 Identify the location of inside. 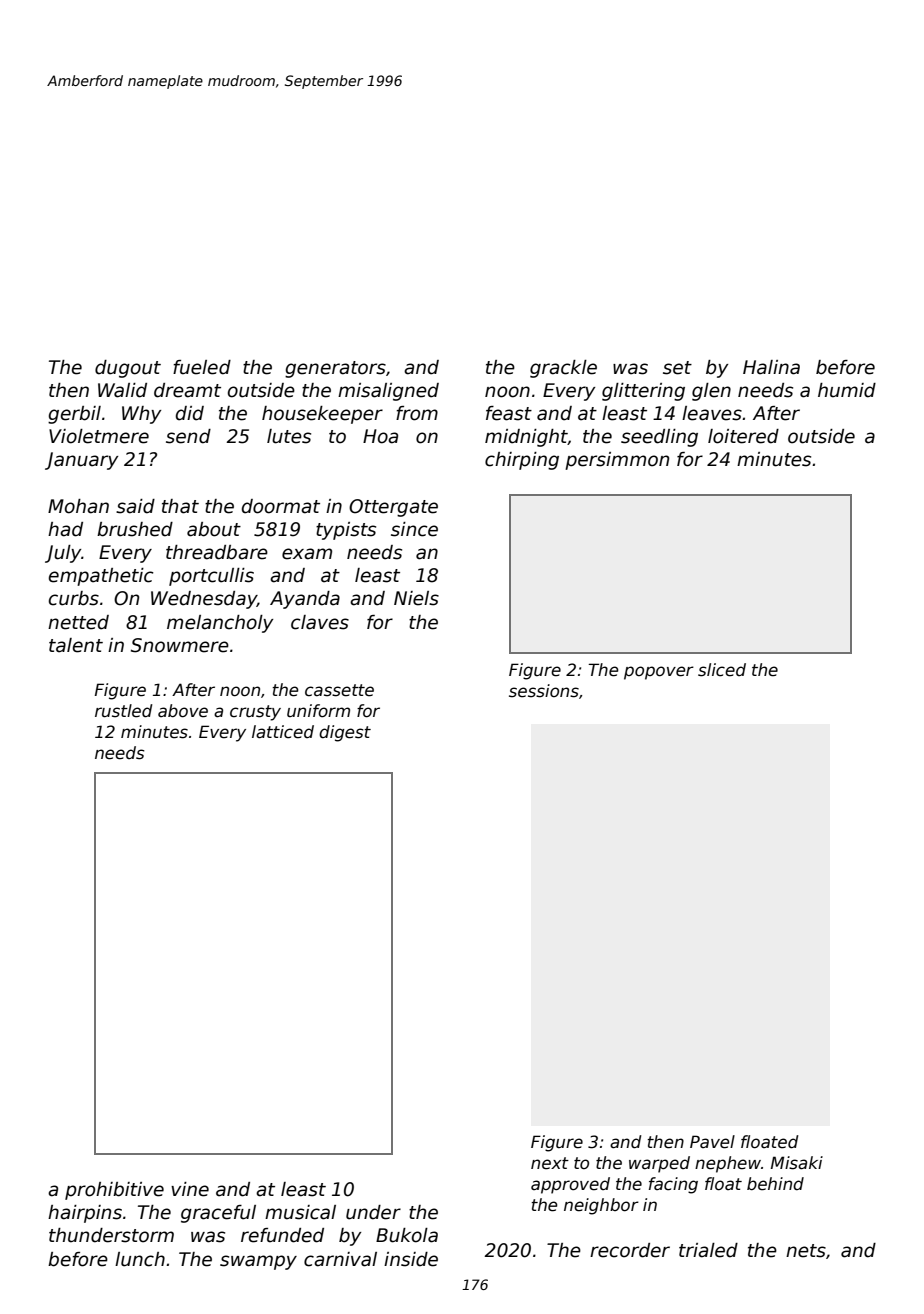
(411, 1259).
